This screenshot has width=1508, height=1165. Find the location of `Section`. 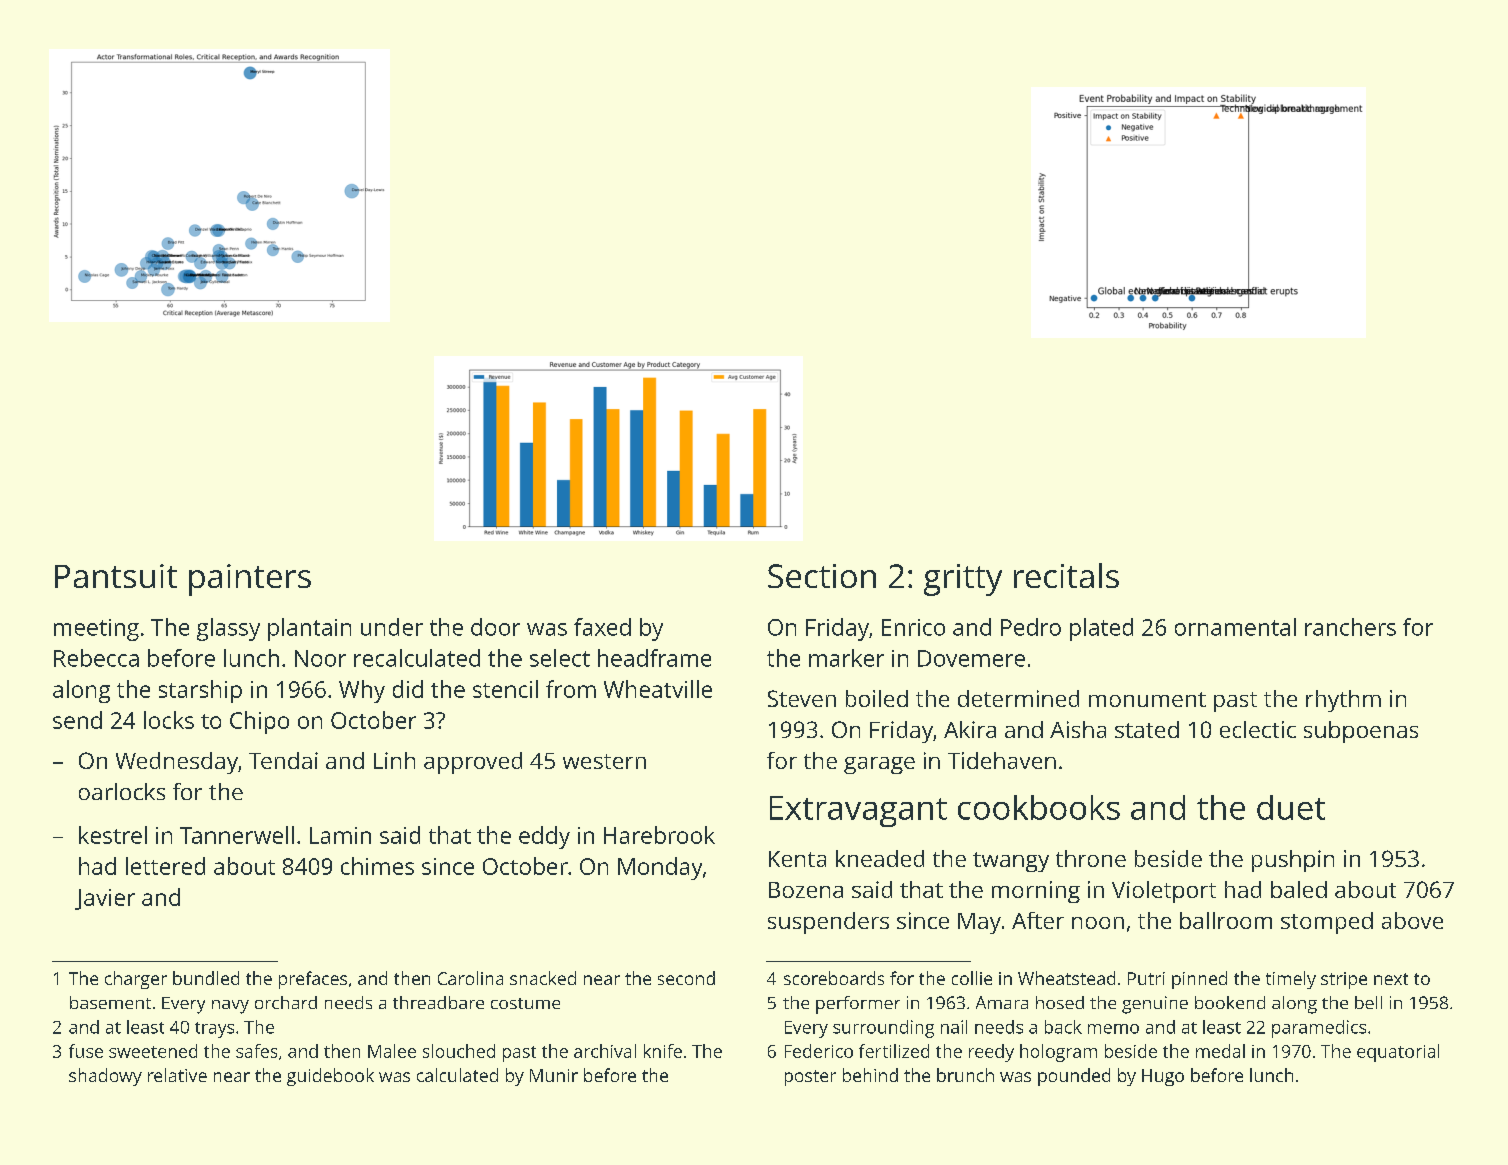

Section is located at coordinates (822, 576).
